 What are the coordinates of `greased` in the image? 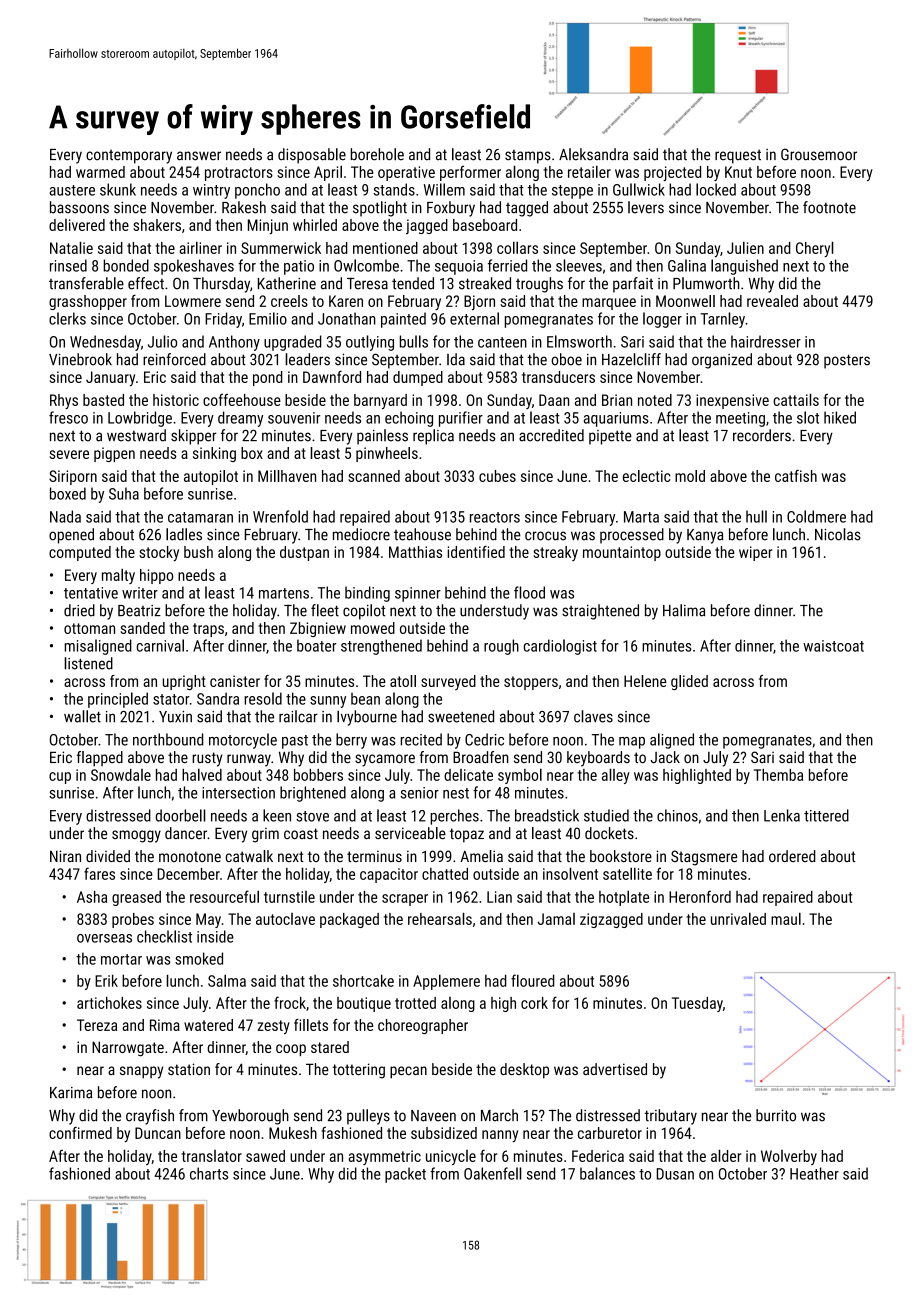 It's located at (136, 898).
